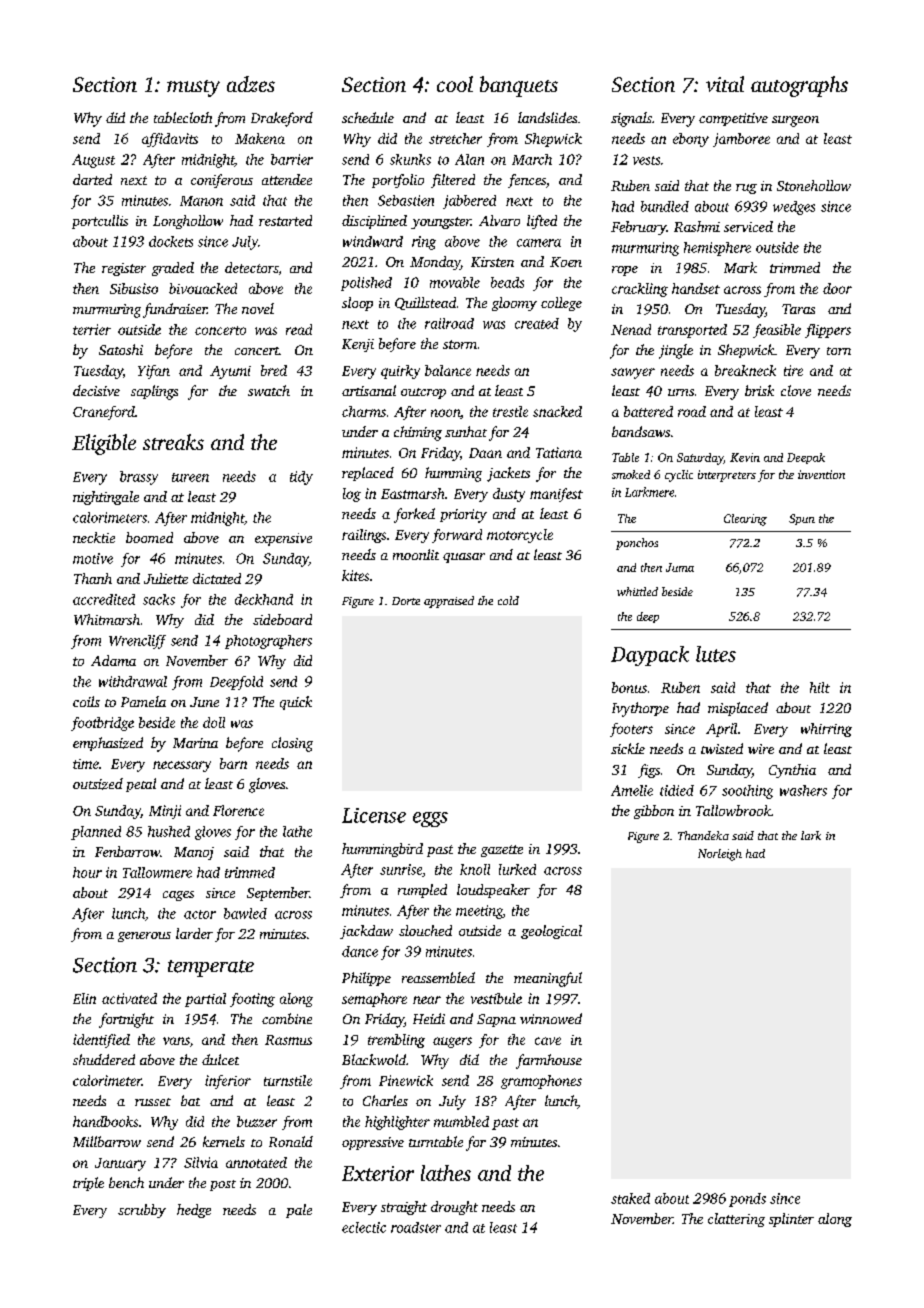  I want to click on drought, so click(454, 1208).
